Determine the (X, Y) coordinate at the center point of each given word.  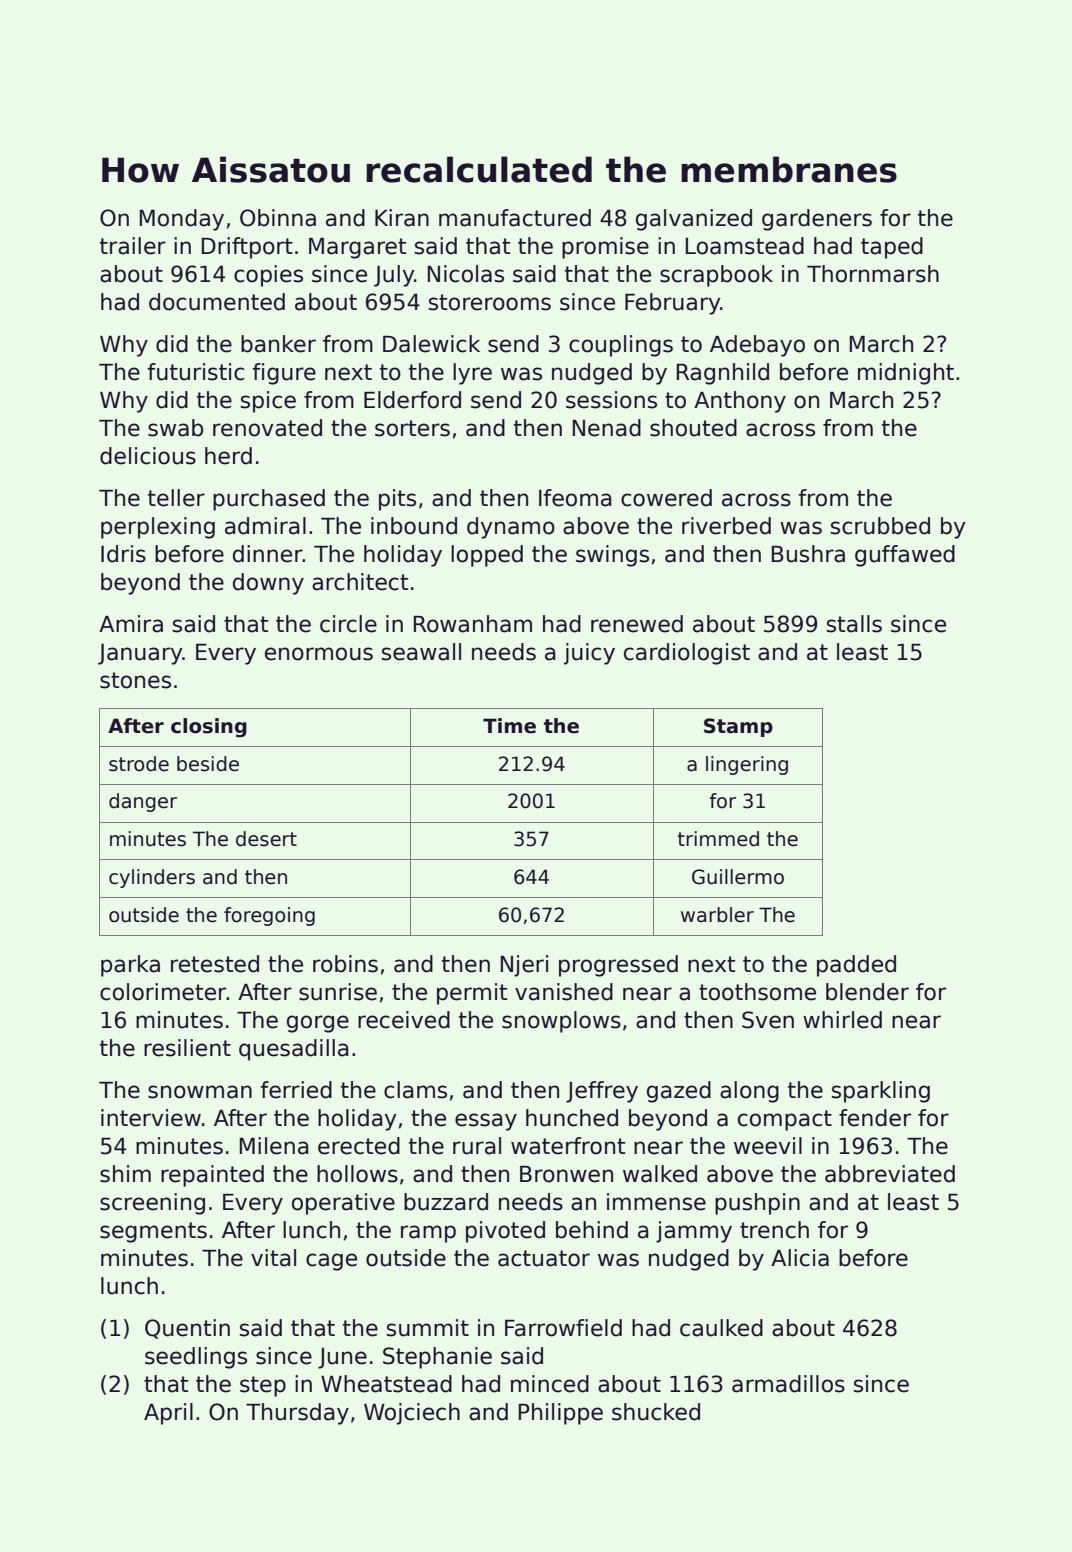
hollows (357, 1174)
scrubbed (880, 526)
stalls (854, 624)
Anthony (740, 402)
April (168, 1414)
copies (268, 276)
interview (151, 1118)
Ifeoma (575, 498)
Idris (123, 554)
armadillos (788, 1384)
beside (208, 764)
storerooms (490, 302)
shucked (656, 1412)
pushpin (757, 1204)
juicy (589, 654)
